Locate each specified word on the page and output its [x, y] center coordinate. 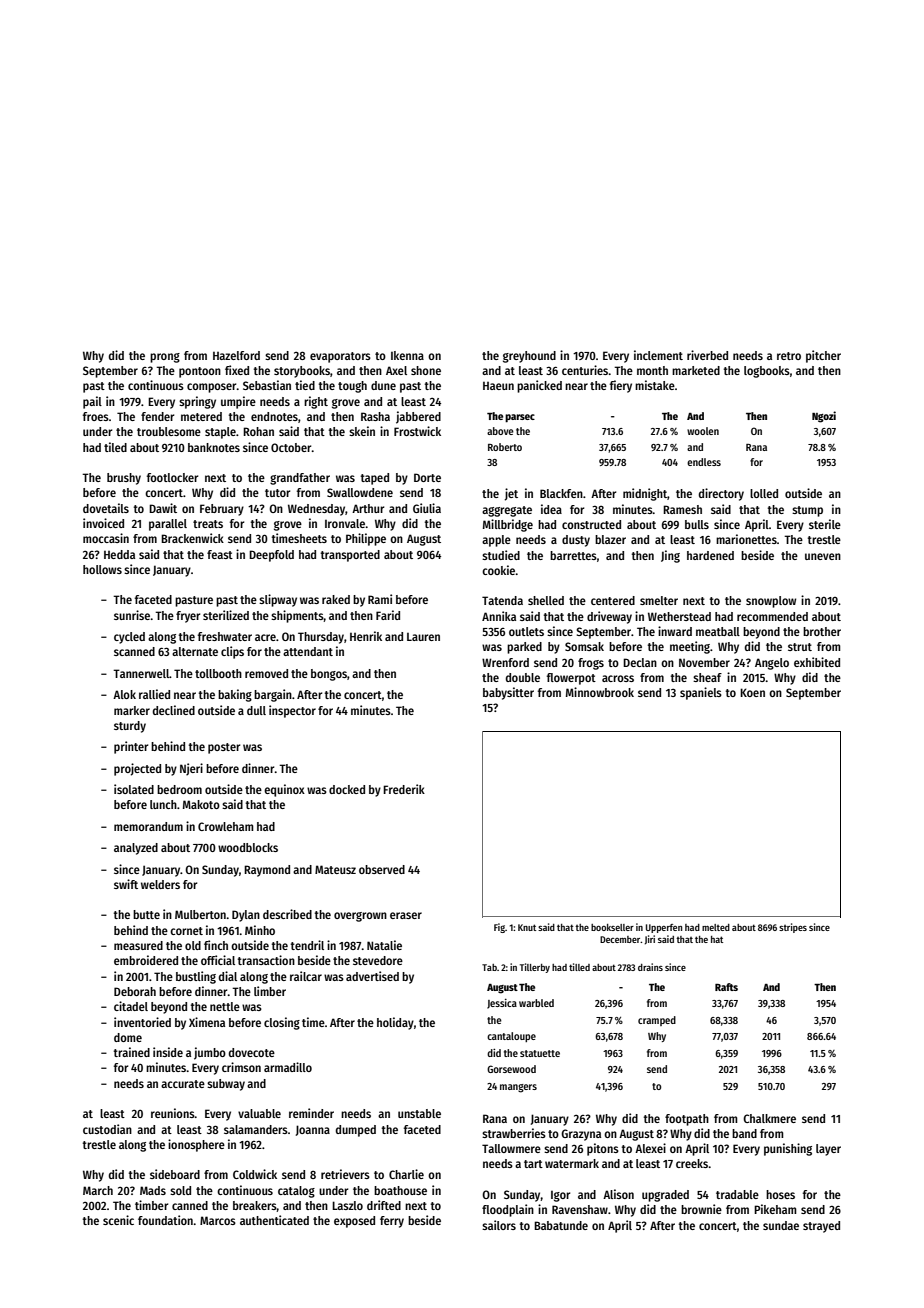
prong [165, 358]
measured [138, 945]
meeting [690, 647]
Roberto [505, 447]
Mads [153, 1190]
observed [382, 869]
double [523, 677]
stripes [793, 928]
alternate [195, 651]
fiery [621, 386]
